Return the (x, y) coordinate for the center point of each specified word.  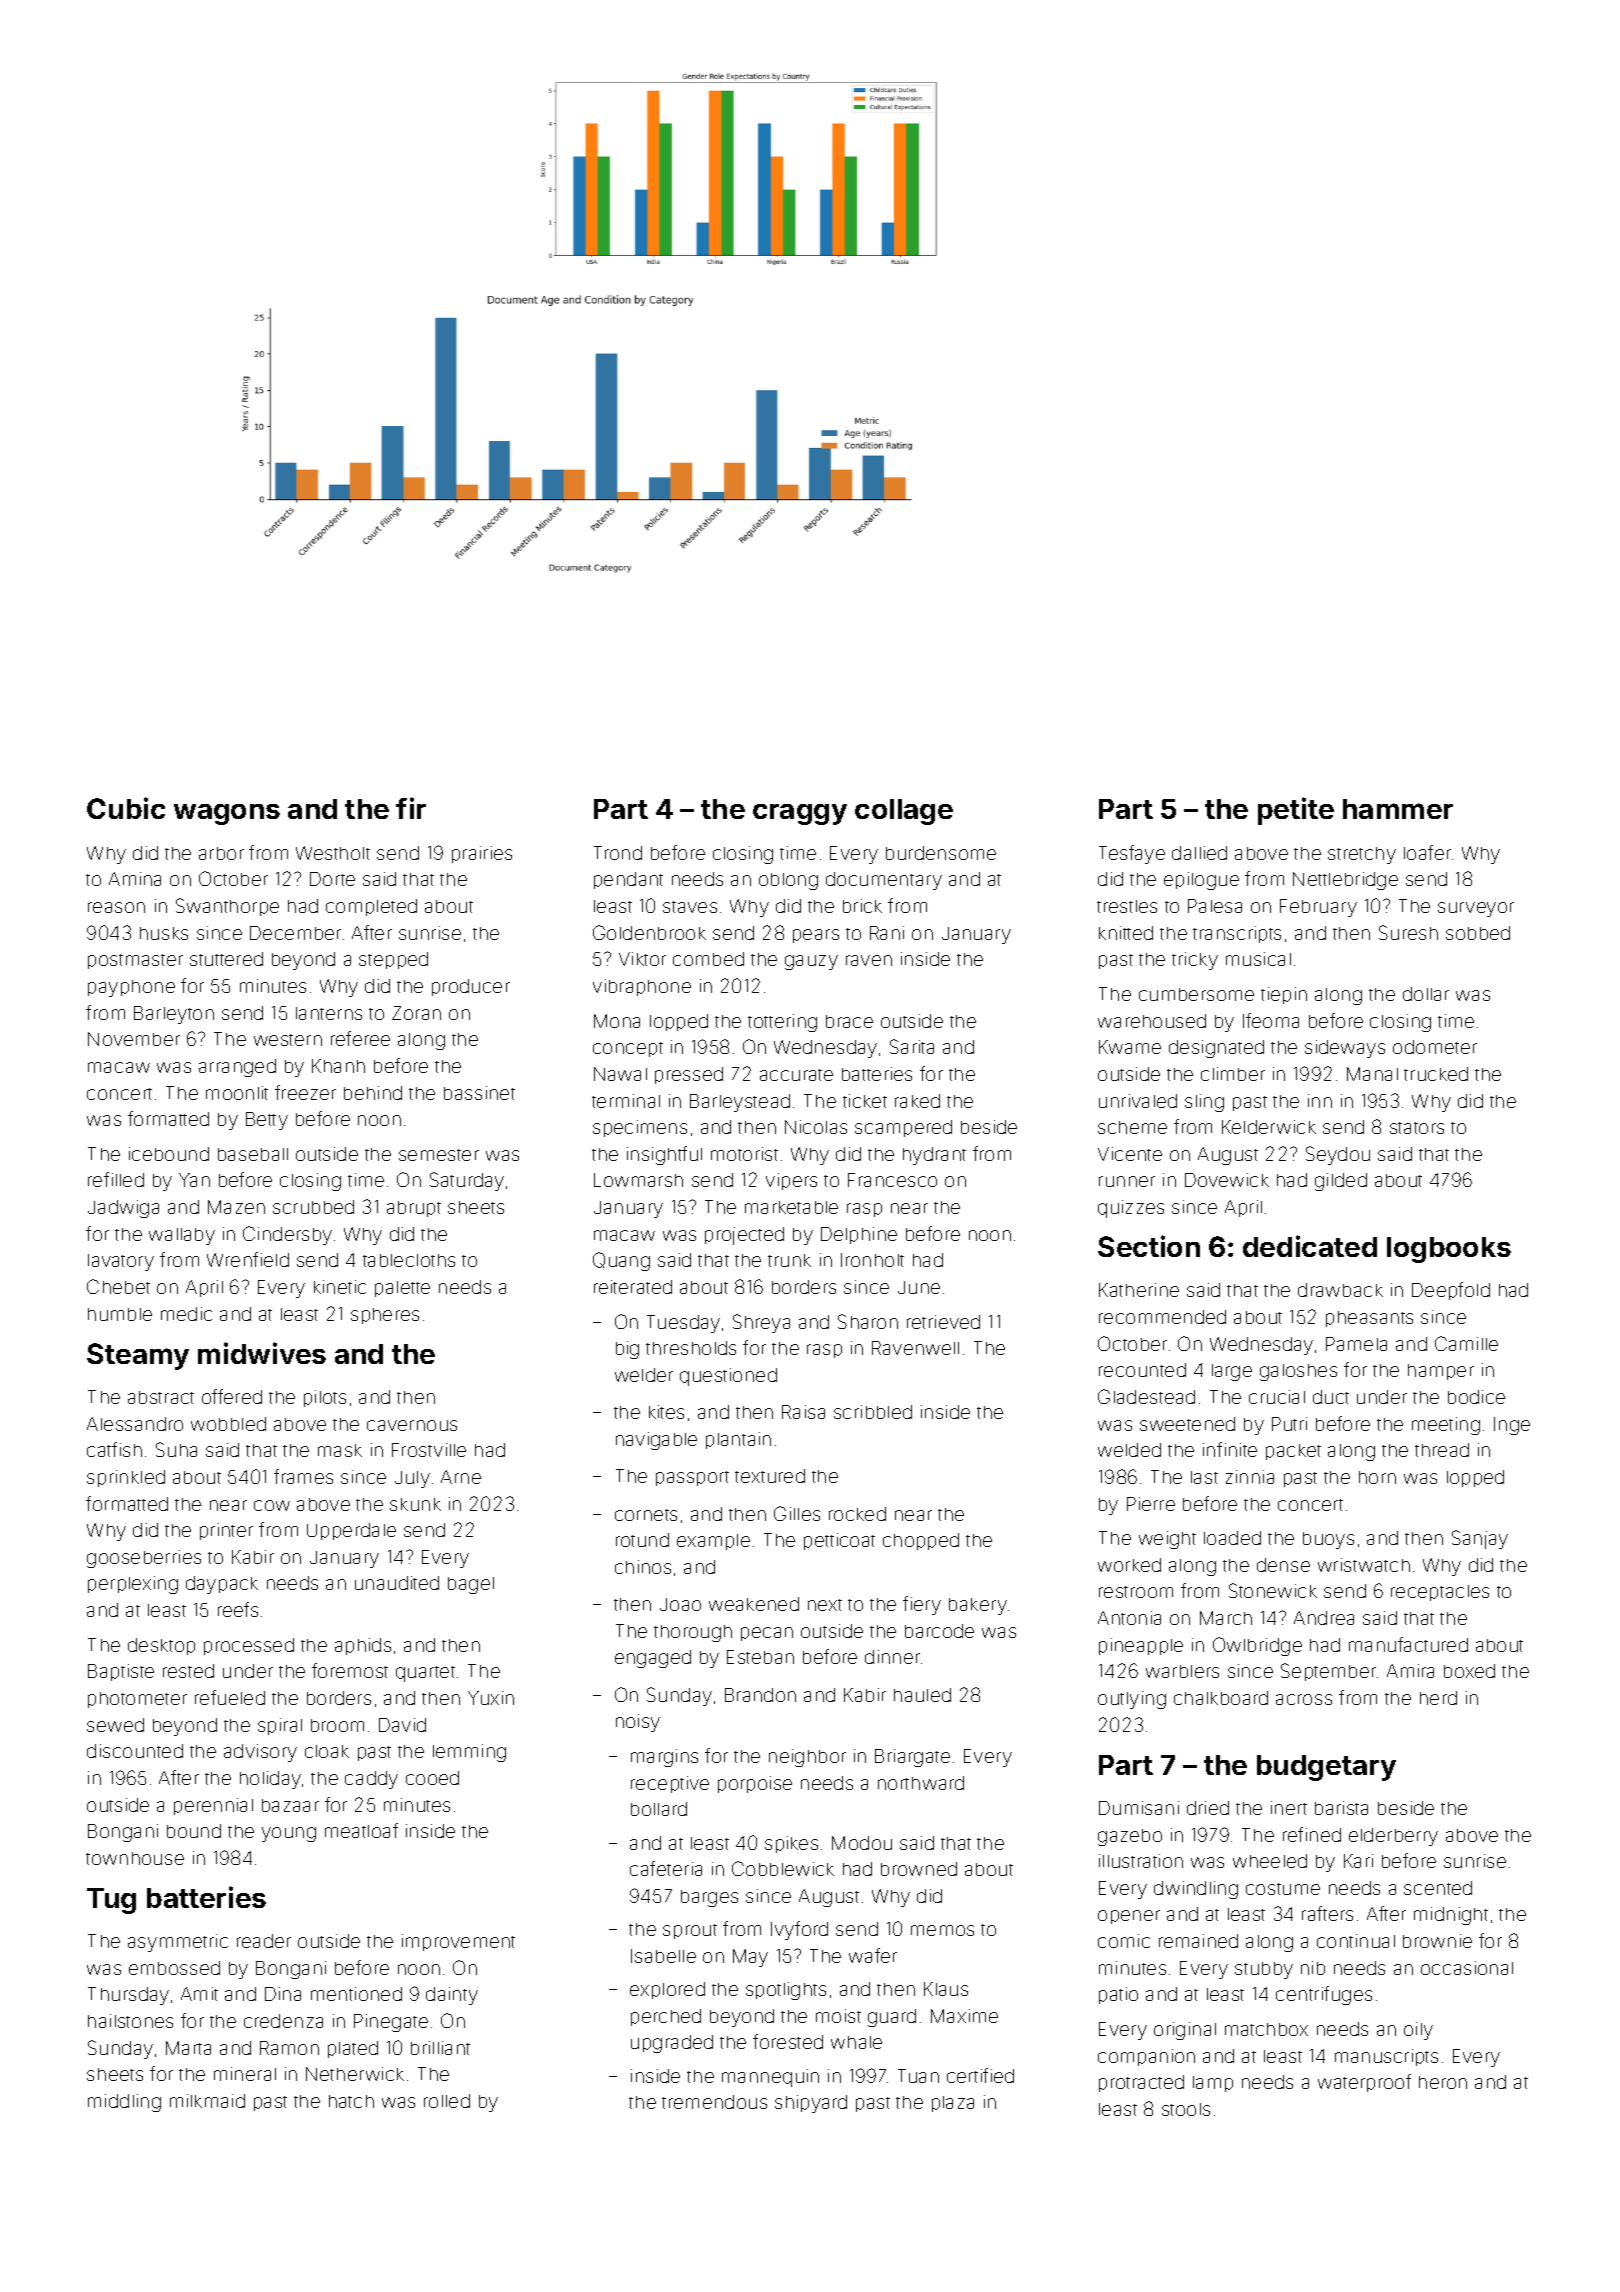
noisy (638, 1723)
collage (904, 812)
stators (1417, 1128)
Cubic (126, 808)
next (825, 1605)
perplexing (133, 1585)
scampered (903, 1128)
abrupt (414, 1209)
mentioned (356, 1994)
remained (1198, 1941)
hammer (1398, 809)
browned (919, 1869)
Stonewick (1273, 1590)
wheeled (1270, 1861)
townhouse (135, 1858)
